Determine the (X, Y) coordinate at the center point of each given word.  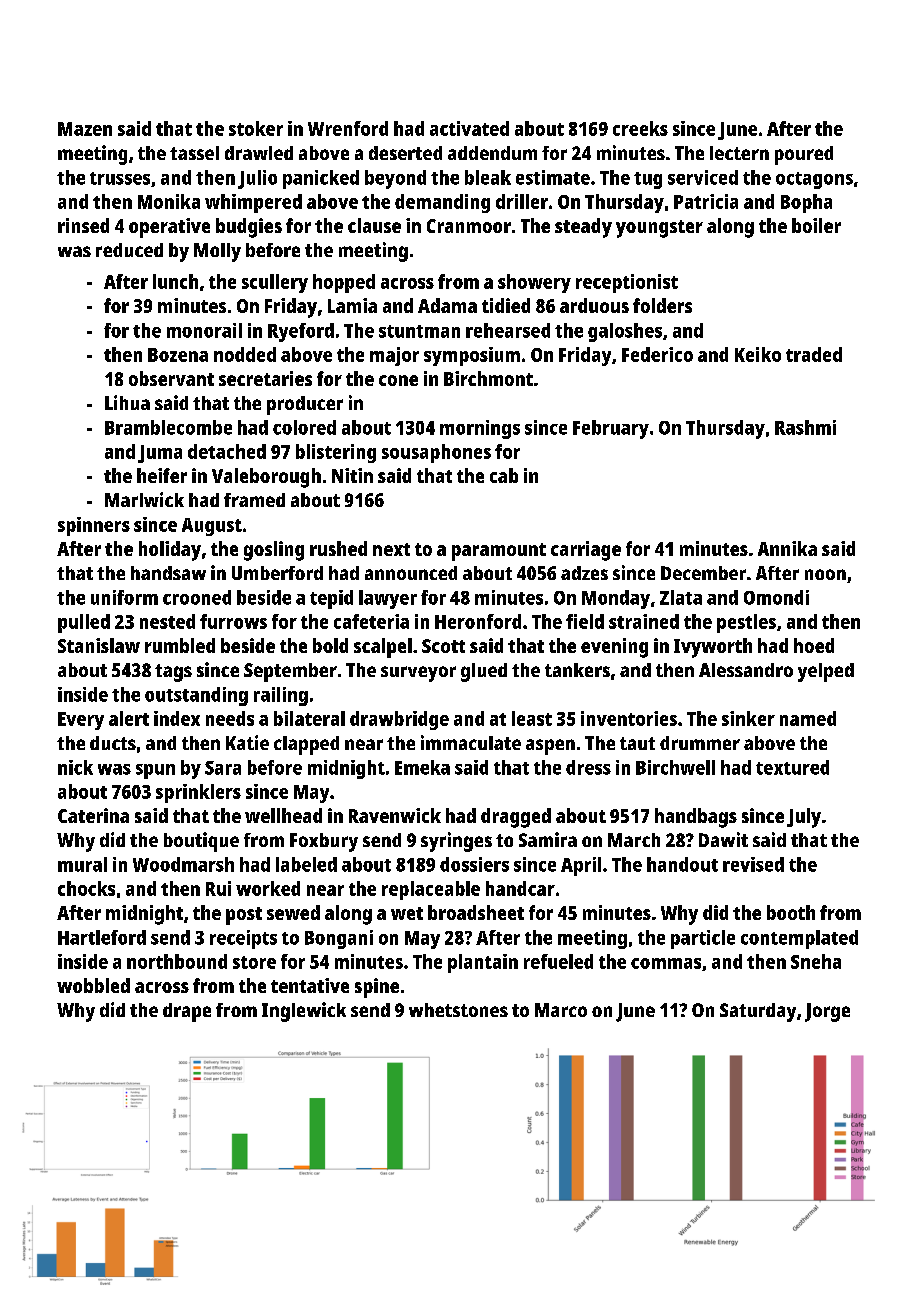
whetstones (458, 1010)
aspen (550, 747)
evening (614, 648)
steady (583, 228)
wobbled (93, 985)
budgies (249, 228)
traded (814, 354)
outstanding (196, 696)
